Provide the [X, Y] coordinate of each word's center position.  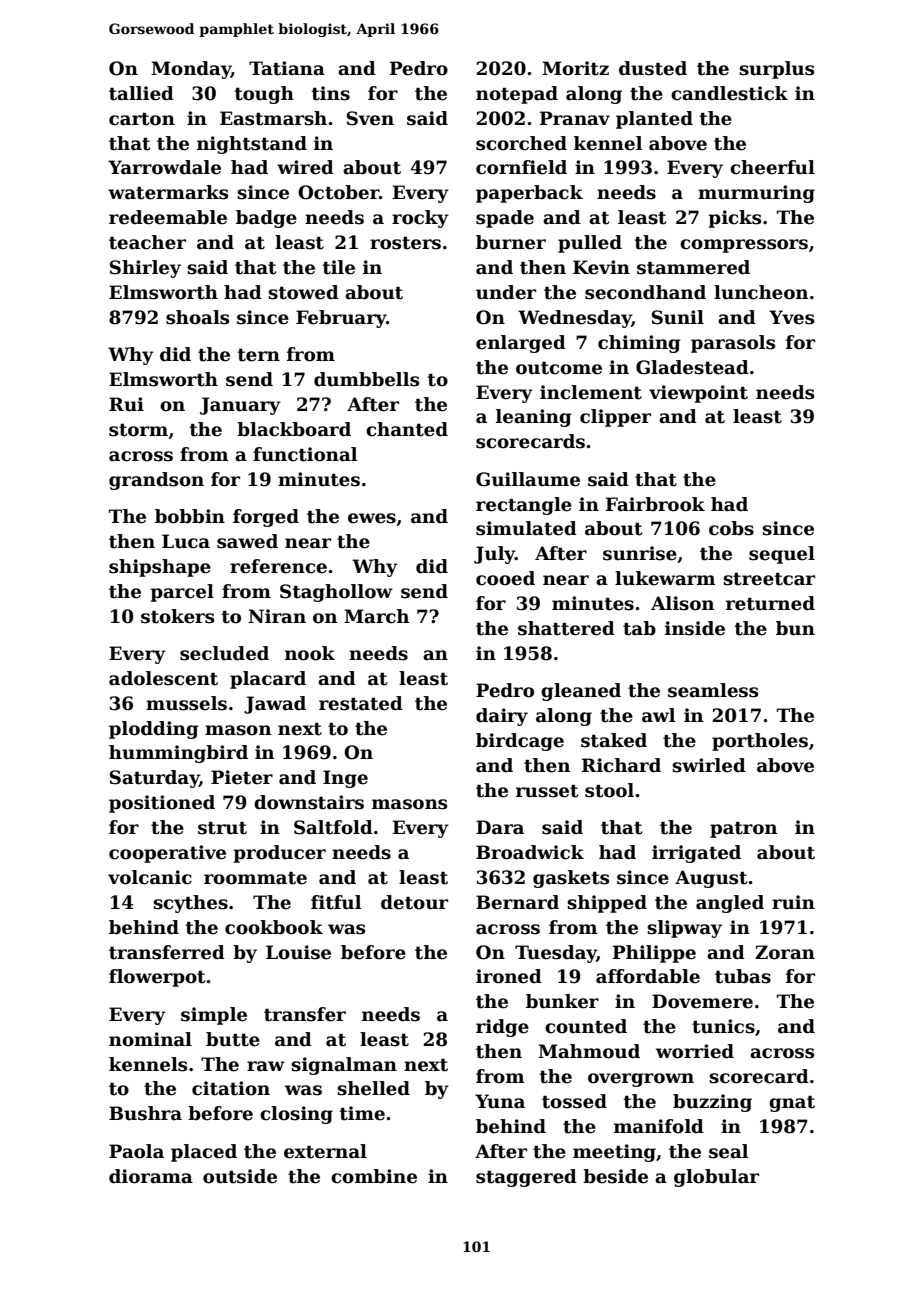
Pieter [242, 777]
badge [266, 219]
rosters [405, 243]
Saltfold [333, 827]
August [711, 879]
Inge [345, 779]
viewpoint [698, 394]
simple [214, 1016]
